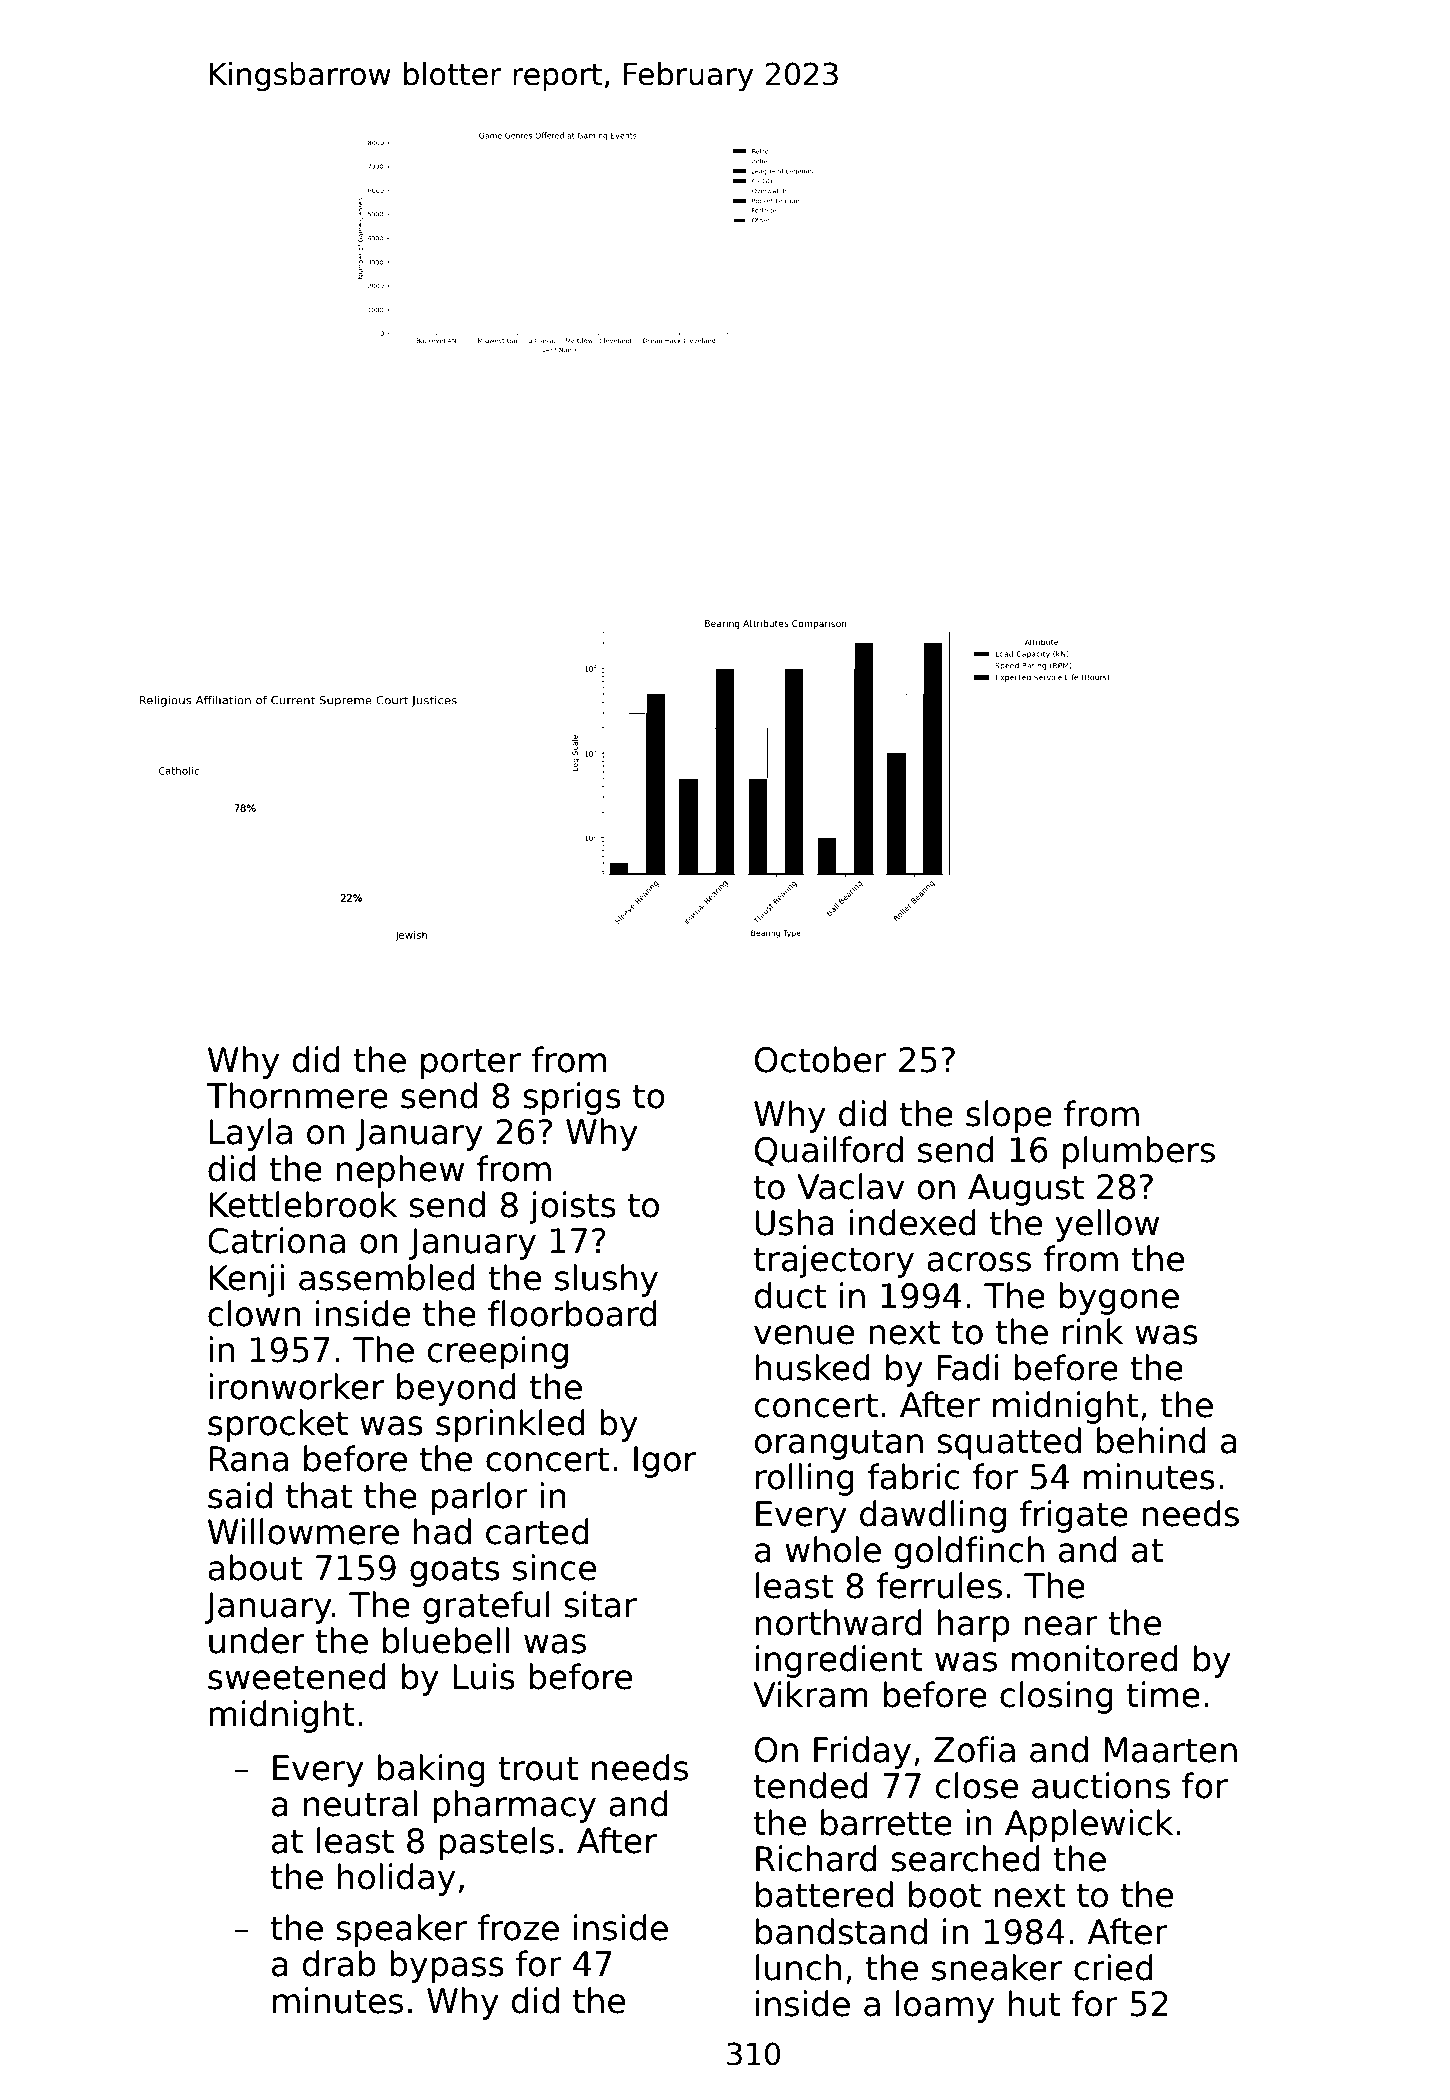 Image resolution: width=1450 pixels, height=2100 pixels. Describe the element at coordinates (1107, 1225) in the document. I see `yellow` at that location.
